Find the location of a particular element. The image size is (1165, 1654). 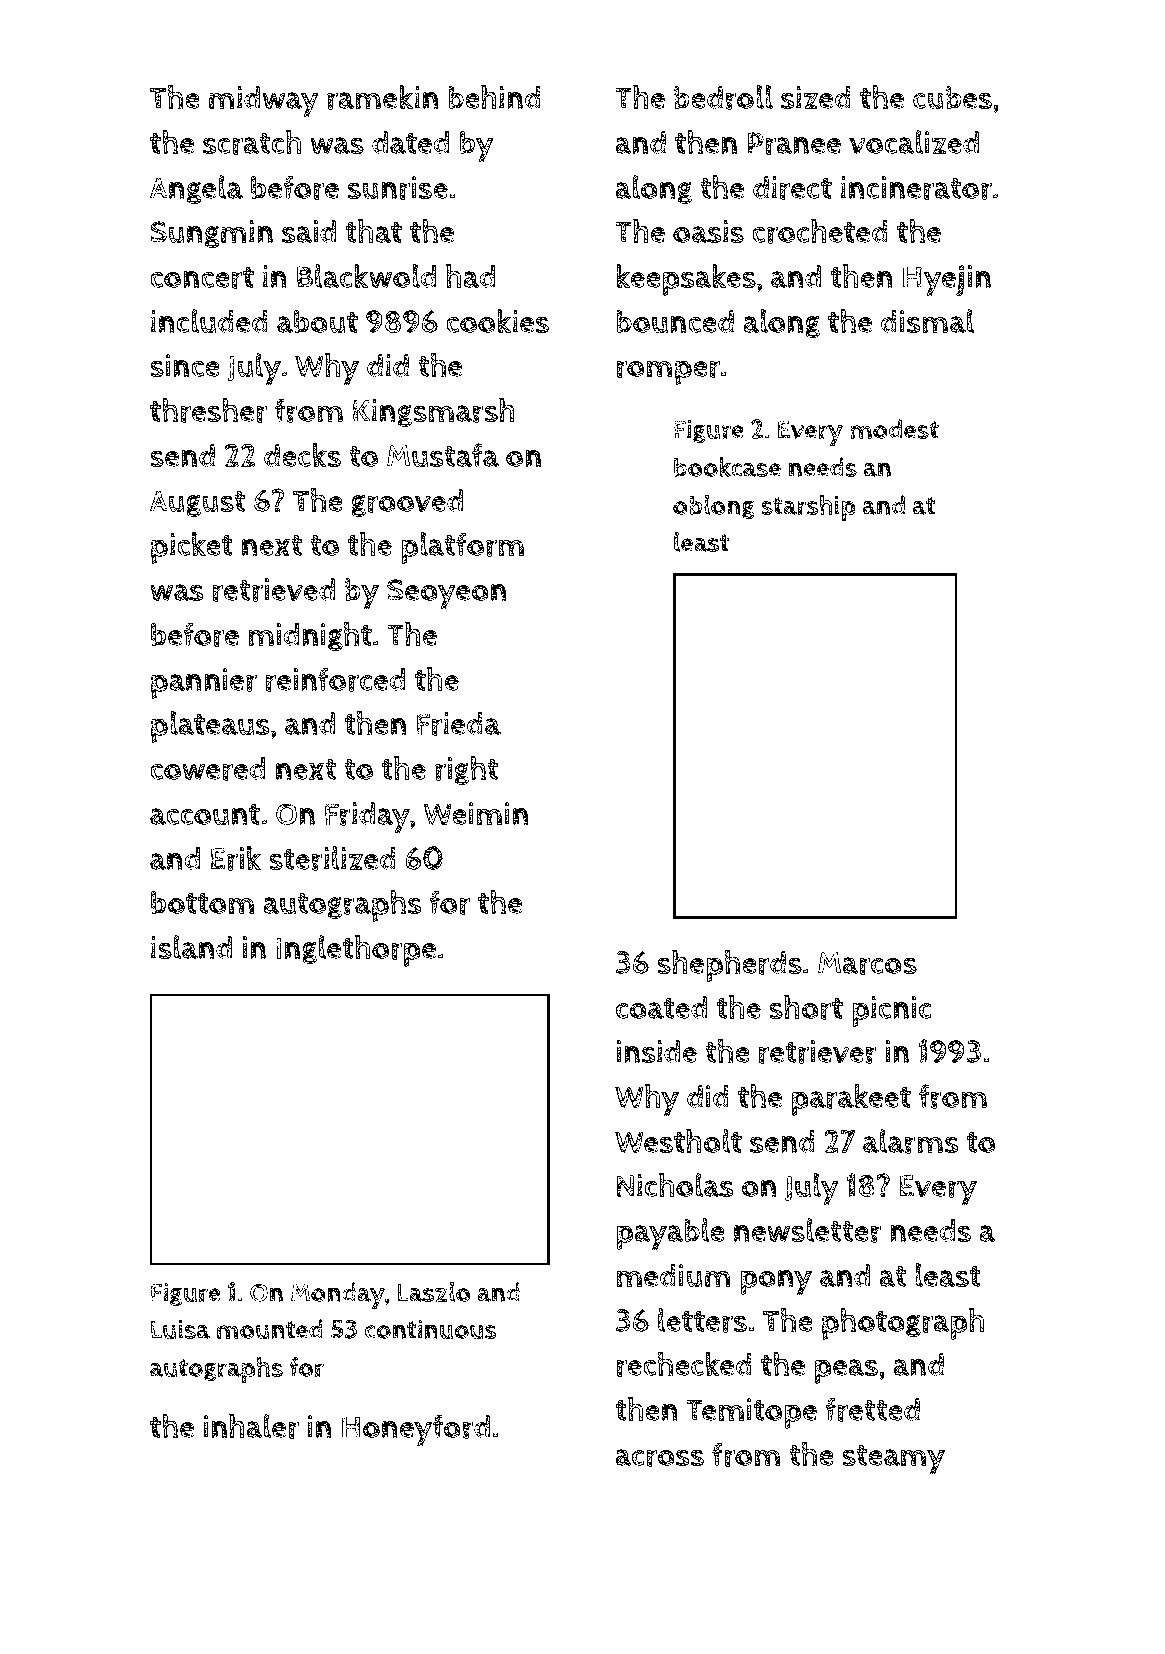

Marcos is located at coordinates (867, 963).
